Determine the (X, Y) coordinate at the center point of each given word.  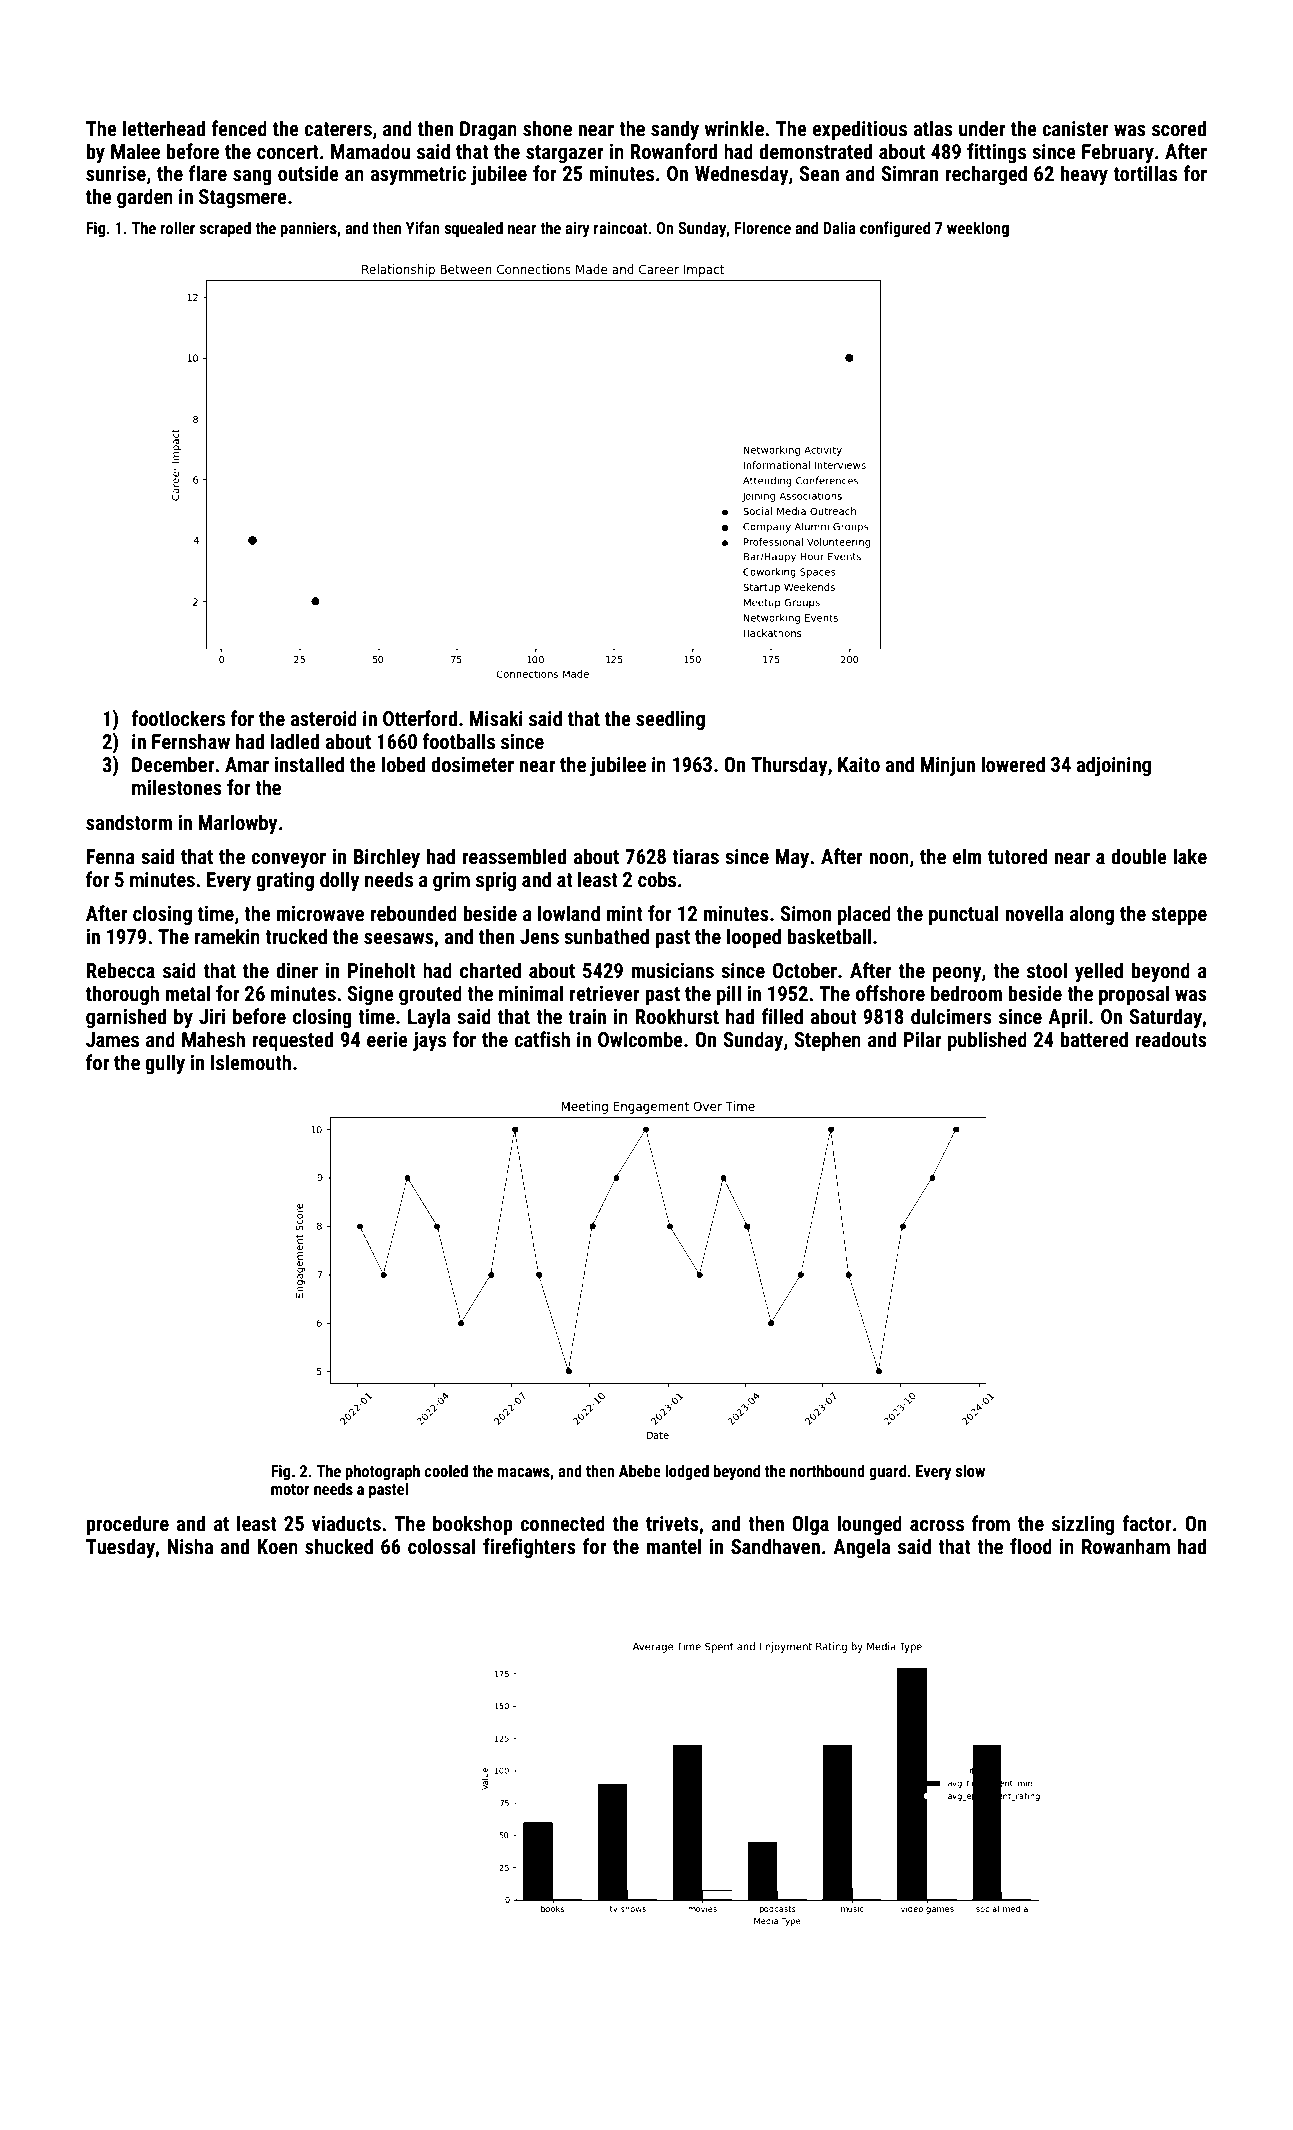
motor (290, 1489)
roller (178, 227)
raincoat (620, 228)
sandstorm (129, 822)
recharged (986, 175)
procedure (127, 1525)
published (987, 1041)
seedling (670, 720)
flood (1031, 1546)
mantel (673, 1546)
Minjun (948, 766)
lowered (1013, 764)
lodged (687, 1472)
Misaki (496, 718)
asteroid (323, 718)
